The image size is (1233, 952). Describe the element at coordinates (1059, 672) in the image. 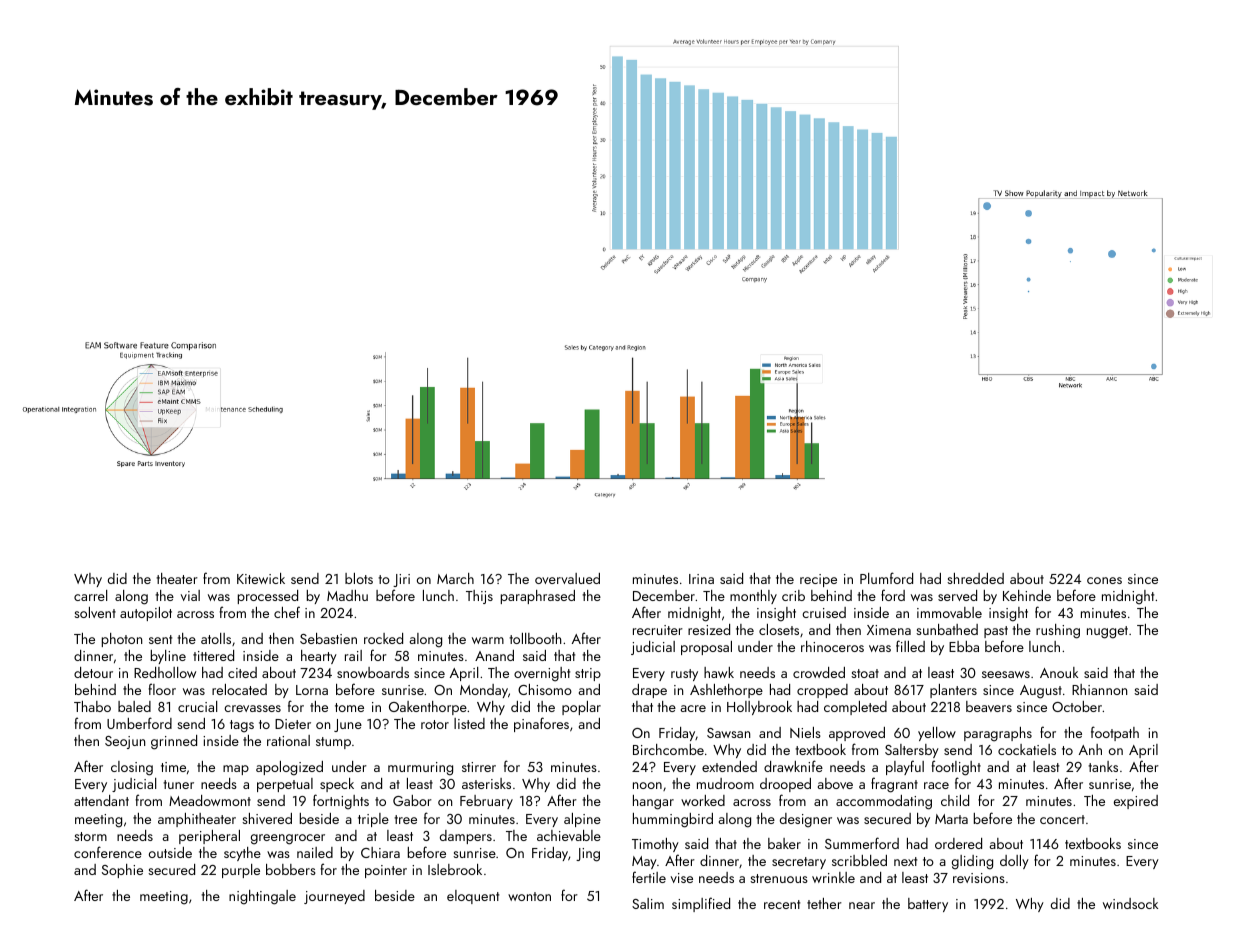

I see `Anouk` at that location.
